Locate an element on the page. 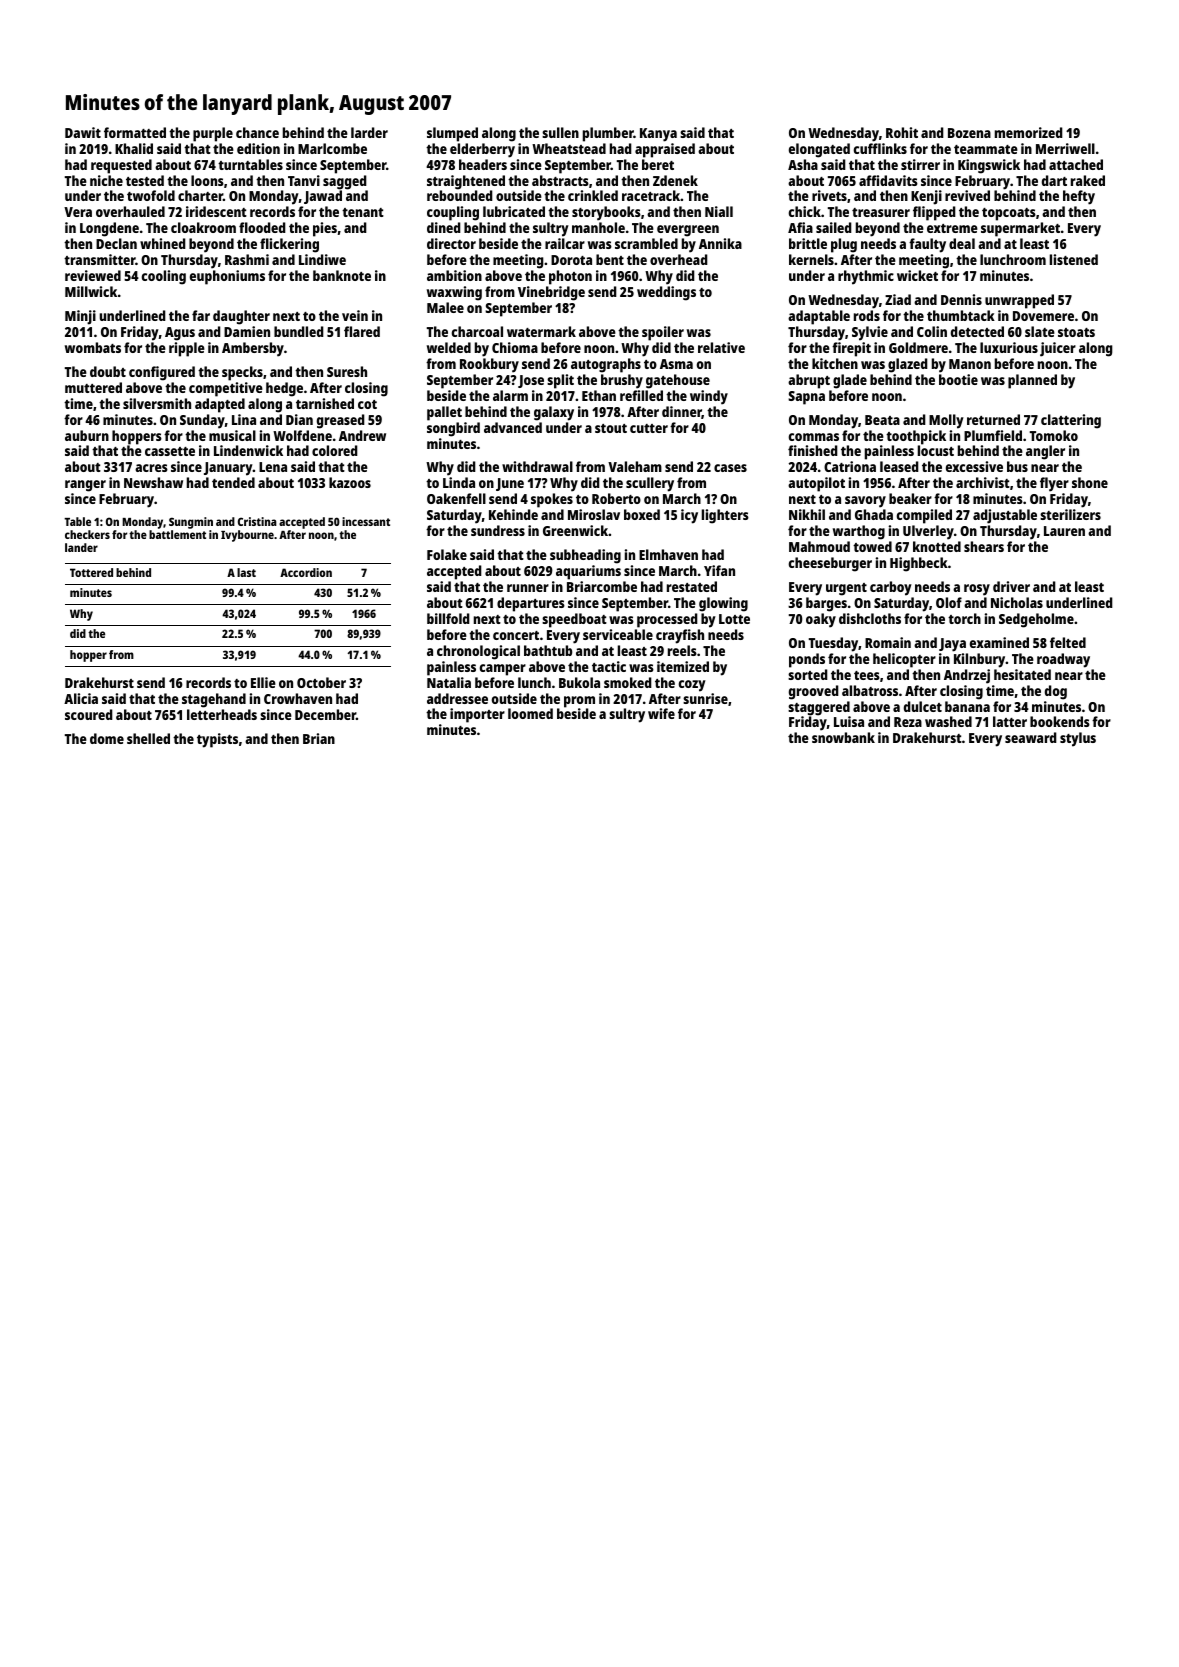 This page has width=1179, height=1667. sullen is located at coordinates (560, 132).
